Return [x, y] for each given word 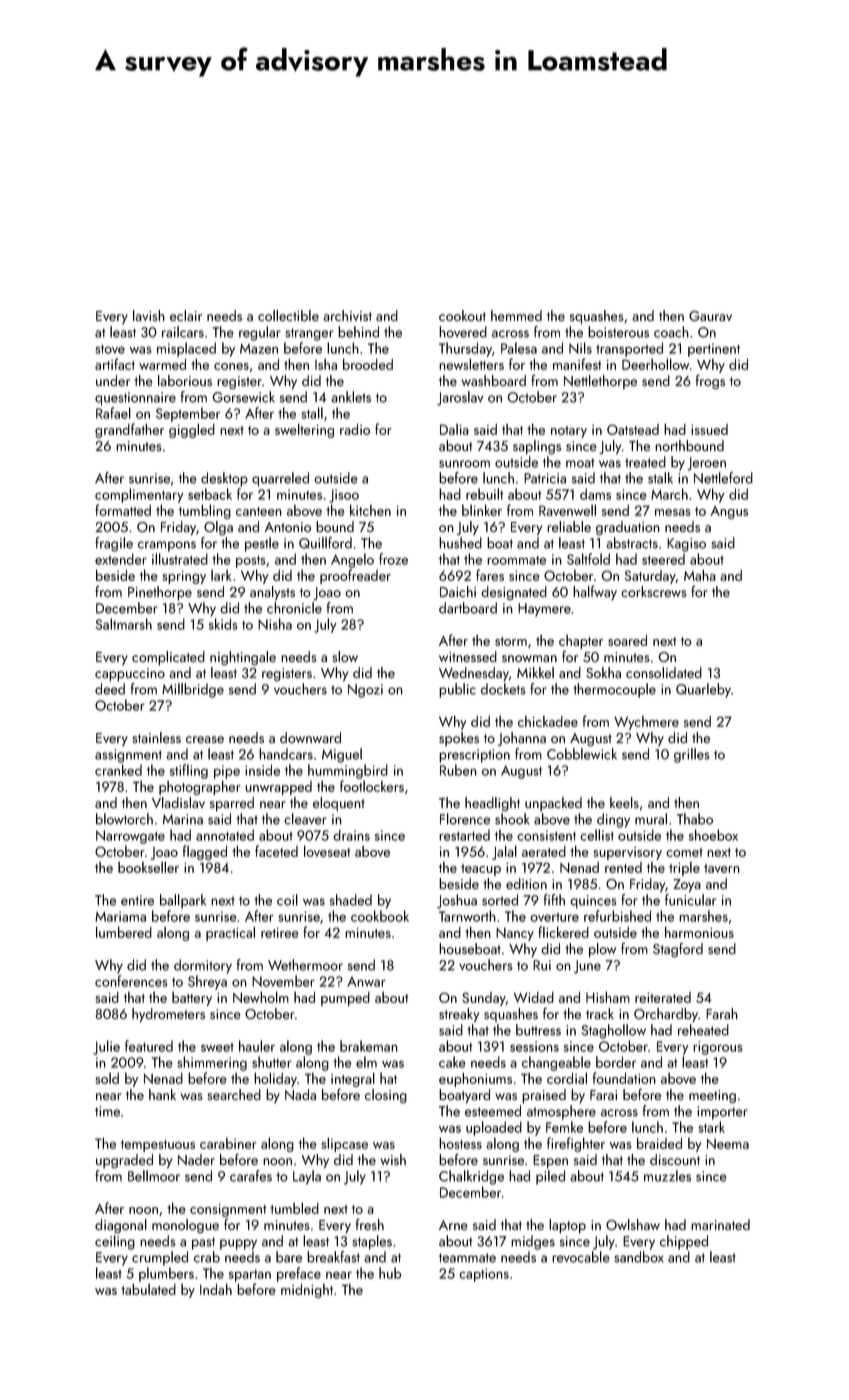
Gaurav [710, 316]
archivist [347, 315]
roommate [516, 560]
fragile [114, 544]
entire [137, 900]
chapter [581, 642]
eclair [186, 315]
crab [207, 1257]
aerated [544, 851]
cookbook [380, 916]
